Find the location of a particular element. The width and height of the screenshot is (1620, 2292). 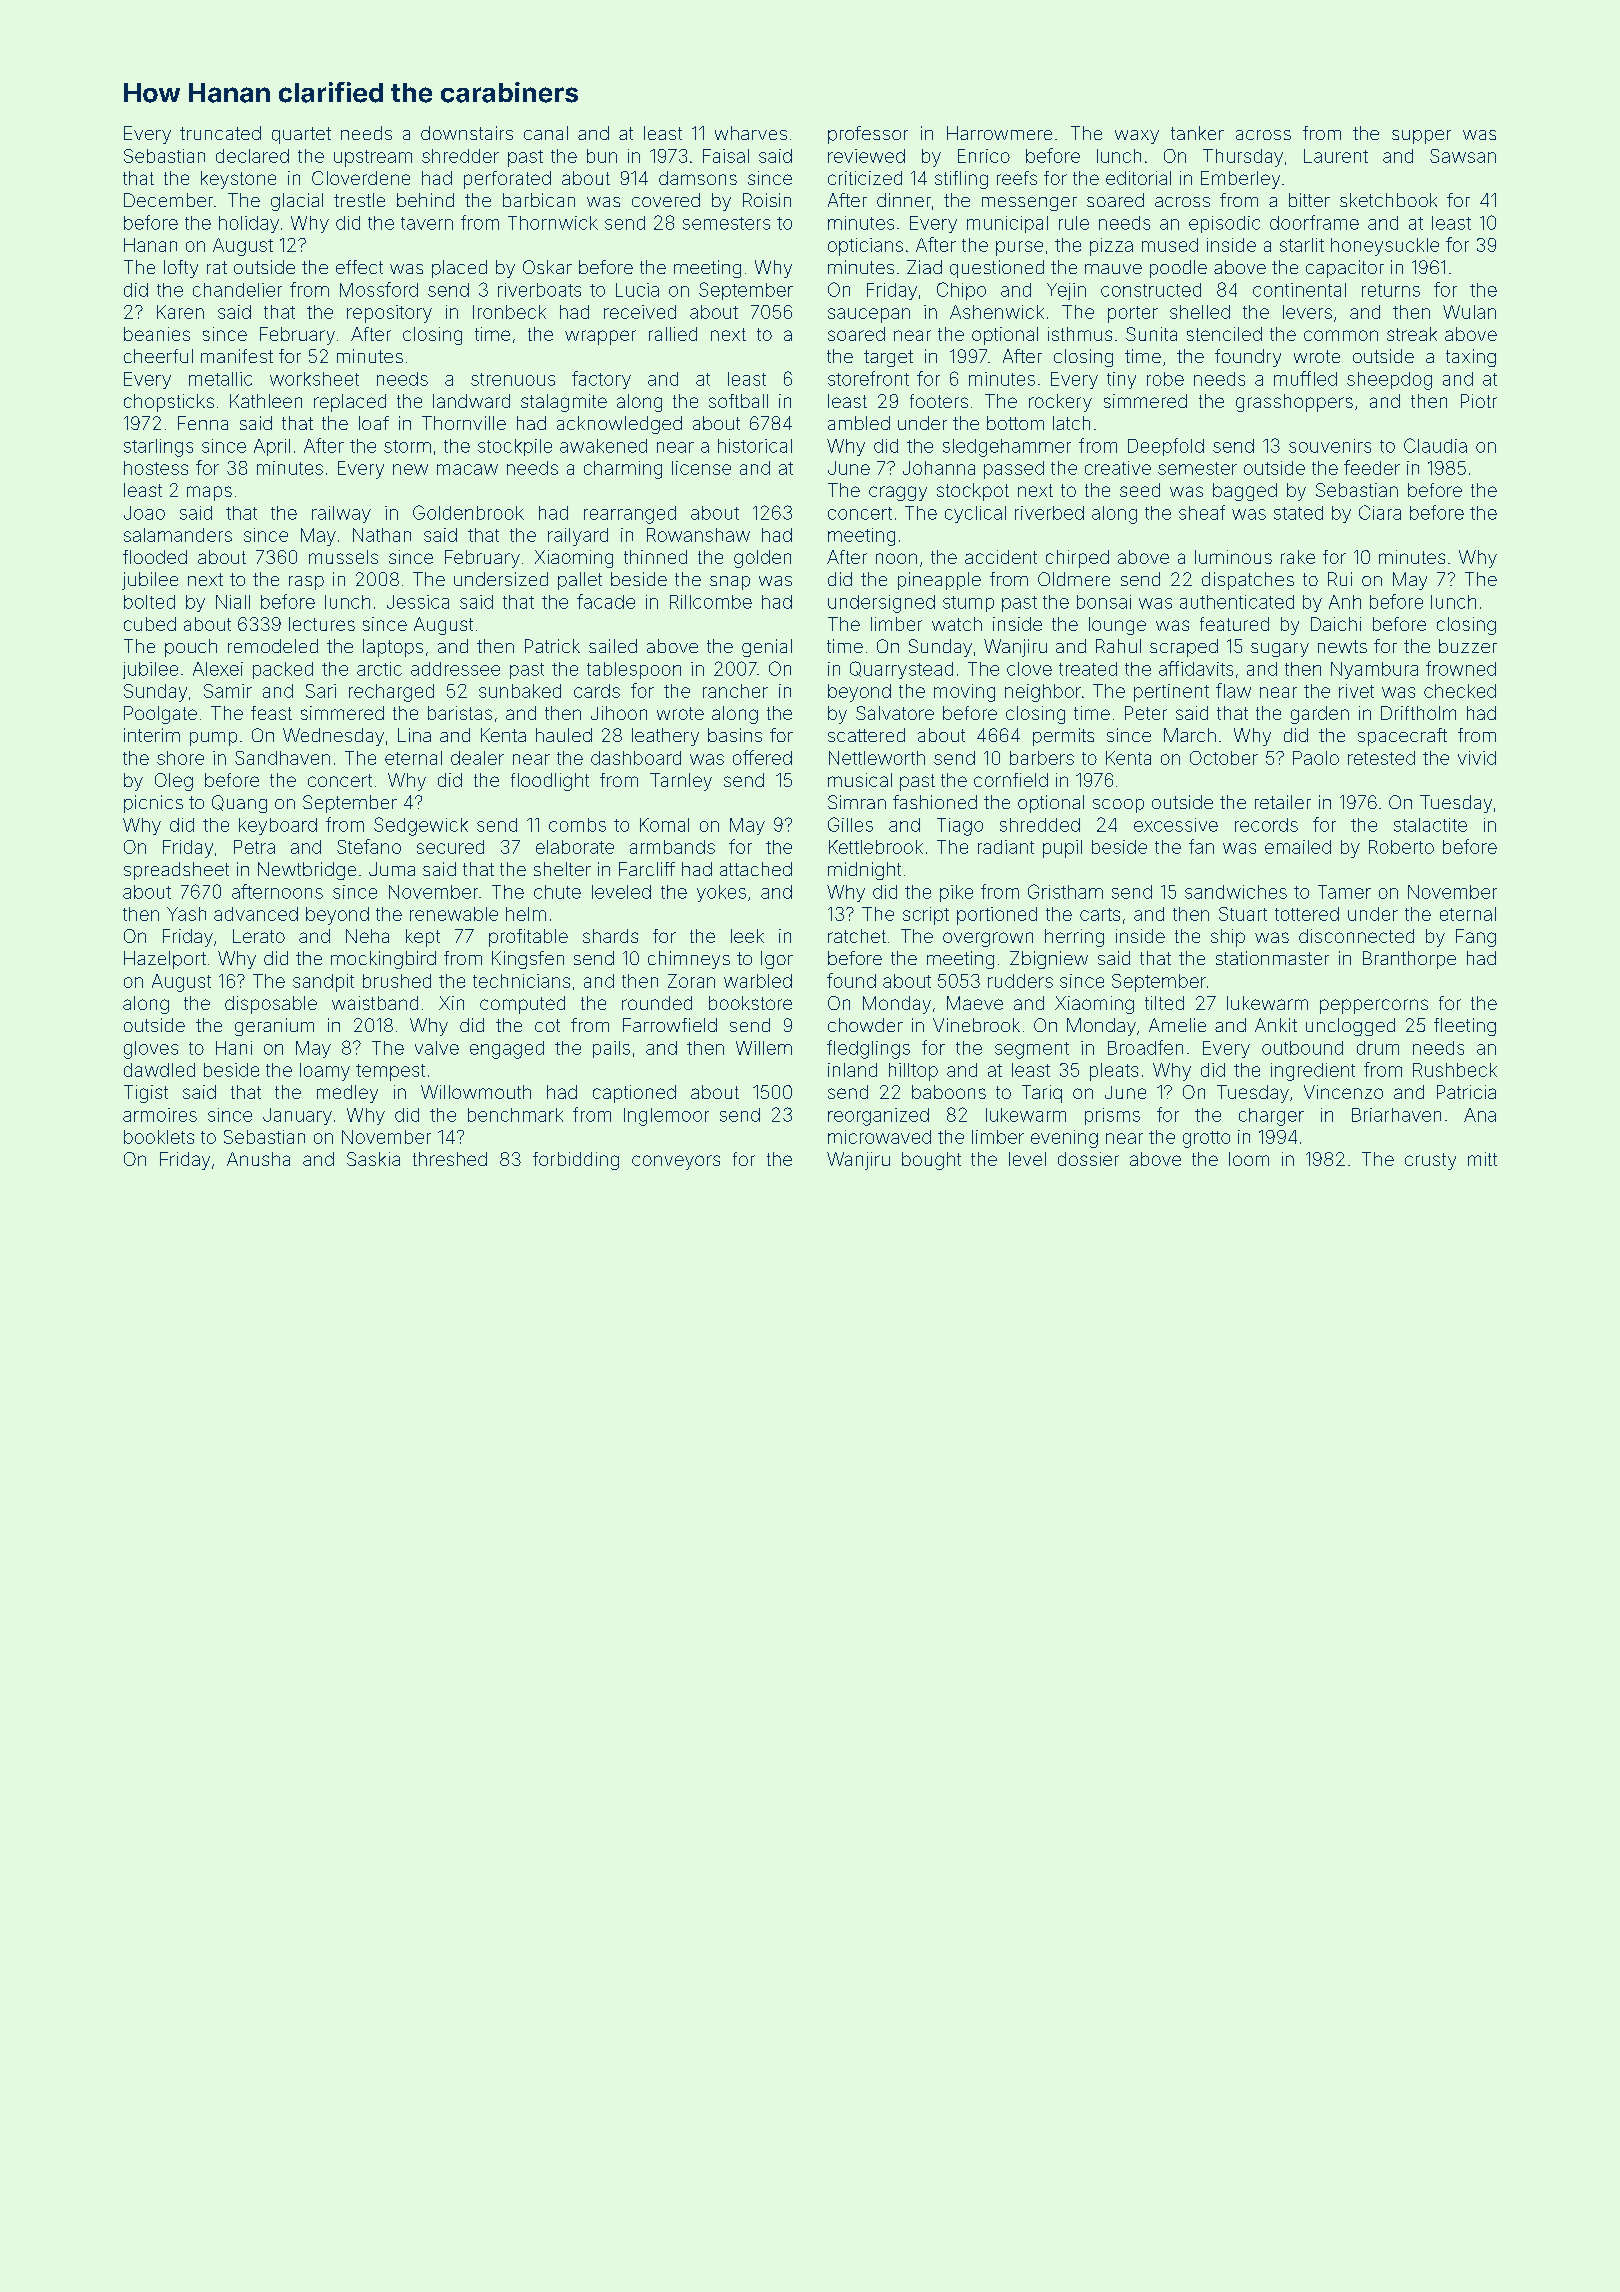

January is located at coordinates (297, 1116).
